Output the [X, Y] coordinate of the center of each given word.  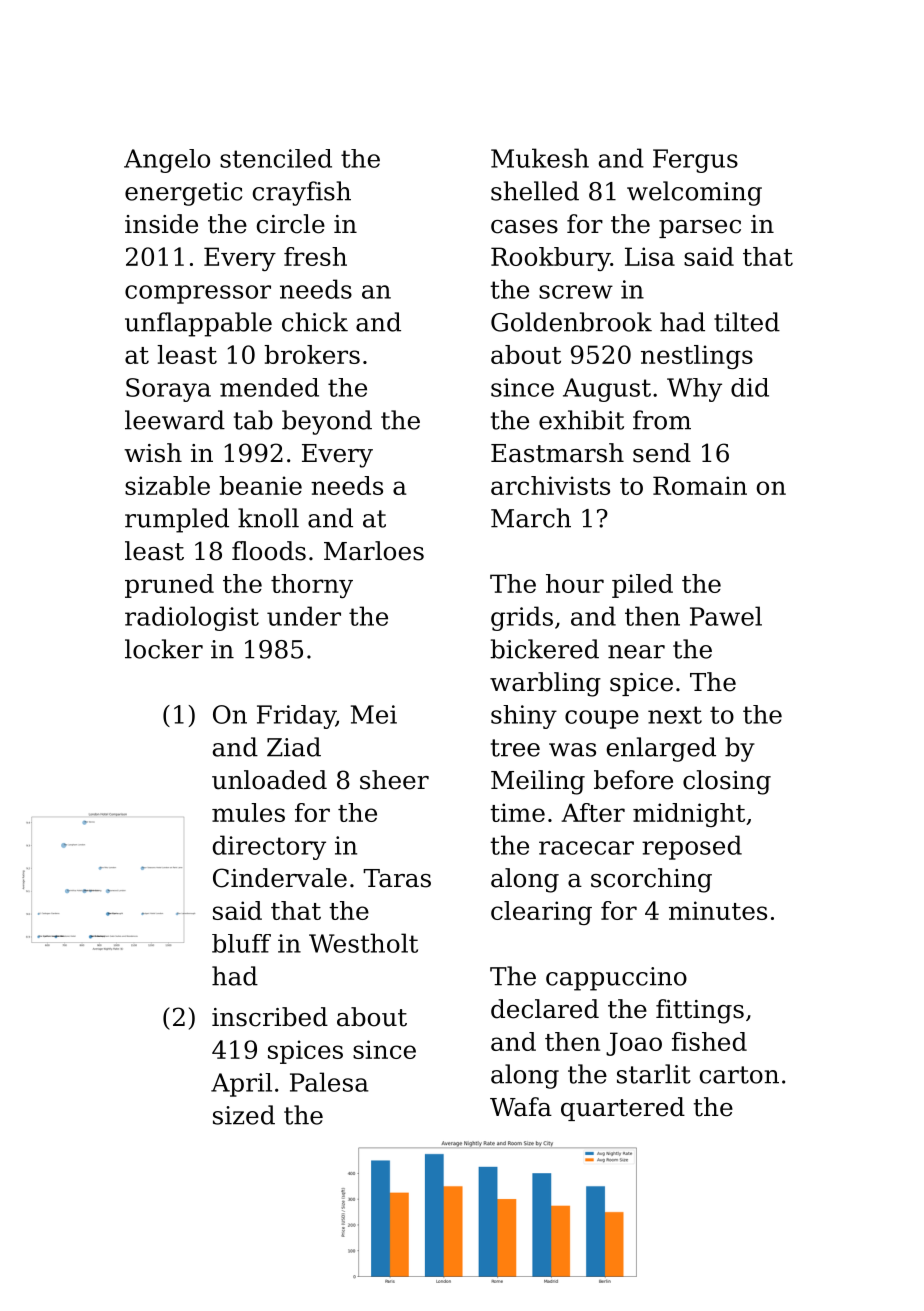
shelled [535, 191]
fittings [700, 1011]
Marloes [374, 551]
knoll [268, 518]
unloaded [269, 780]
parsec [700, 229]
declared [545, 1009]
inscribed [270, 1017]
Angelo [167, 161]
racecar [586, 848]
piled [642, 586]
